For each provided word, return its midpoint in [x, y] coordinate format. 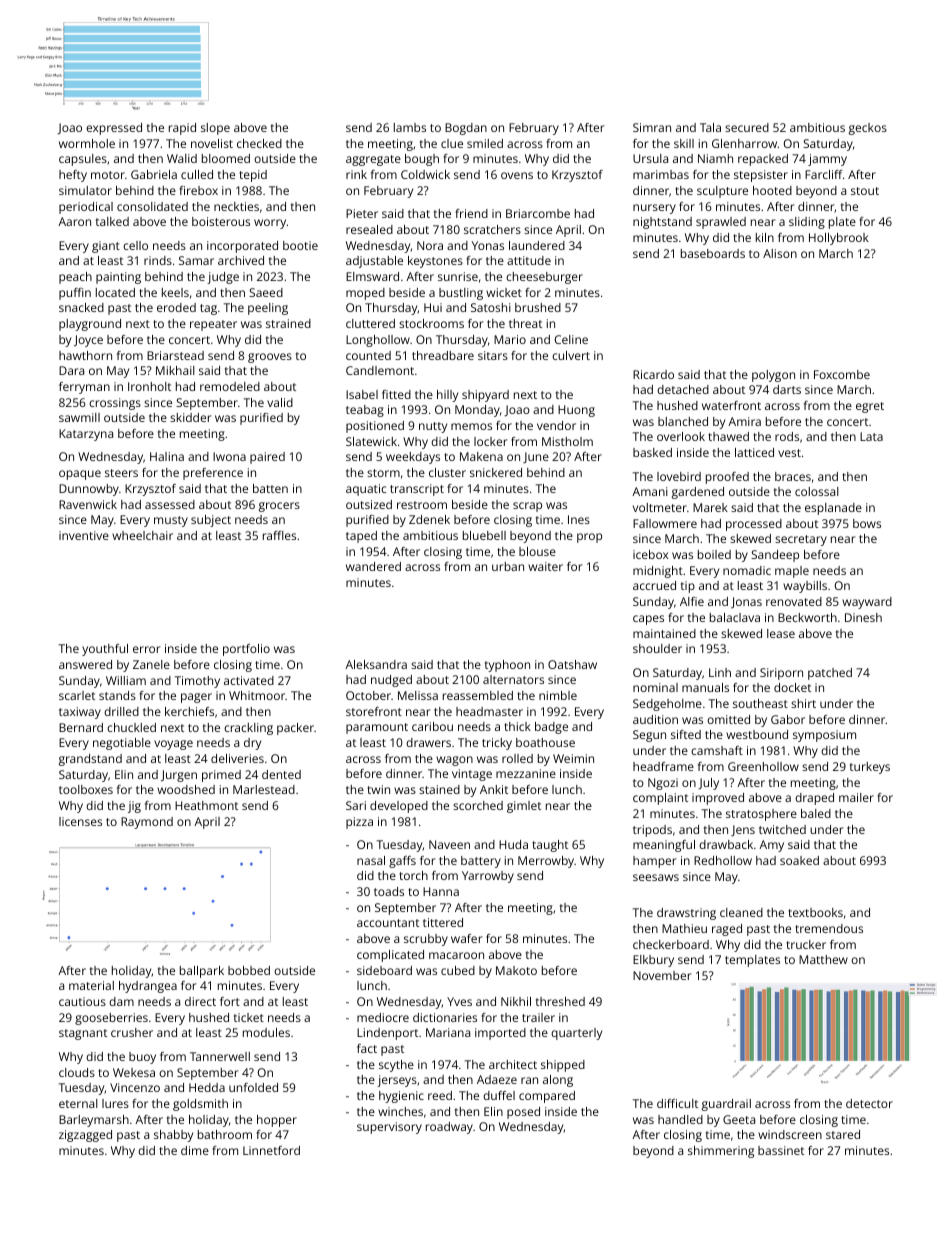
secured [747, 127]
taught [550, 846]
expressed [114, 129]
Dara [71, 370]
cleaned [741, 912]
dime [195, 1150]
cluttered [370, 323]
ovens [517, 175]
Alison [780, 253]
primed [221, 776]
